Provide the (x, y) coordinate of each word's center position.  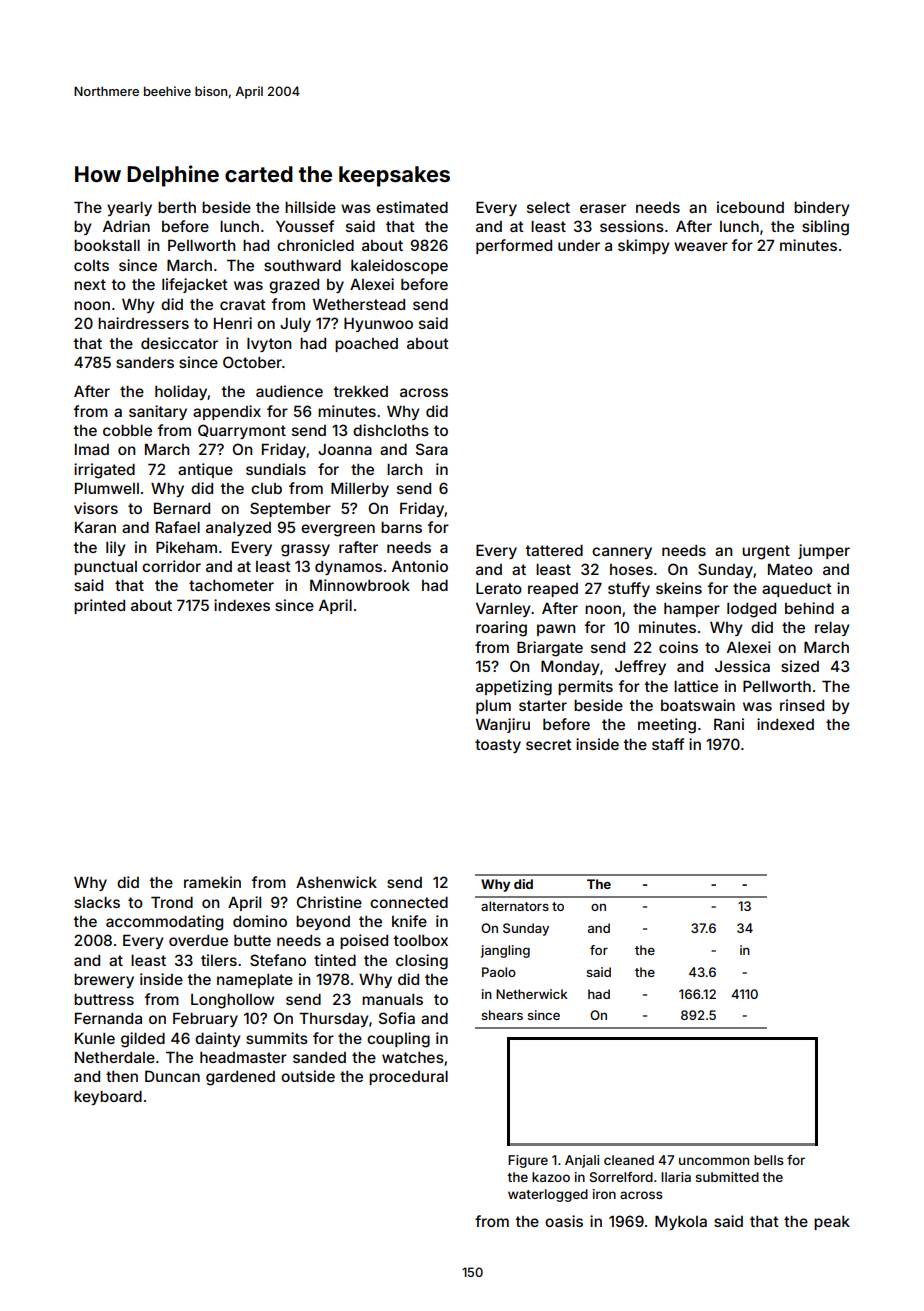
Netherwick (532, 994)
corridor (171, 566)
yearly (129, 209)
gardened (240, 1078)
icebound (750, 207)
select (548, 207)
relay (832, 629)
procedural (408, 1078)
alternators (515, 906)
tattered (554, 550)
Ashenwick (336, 882)
